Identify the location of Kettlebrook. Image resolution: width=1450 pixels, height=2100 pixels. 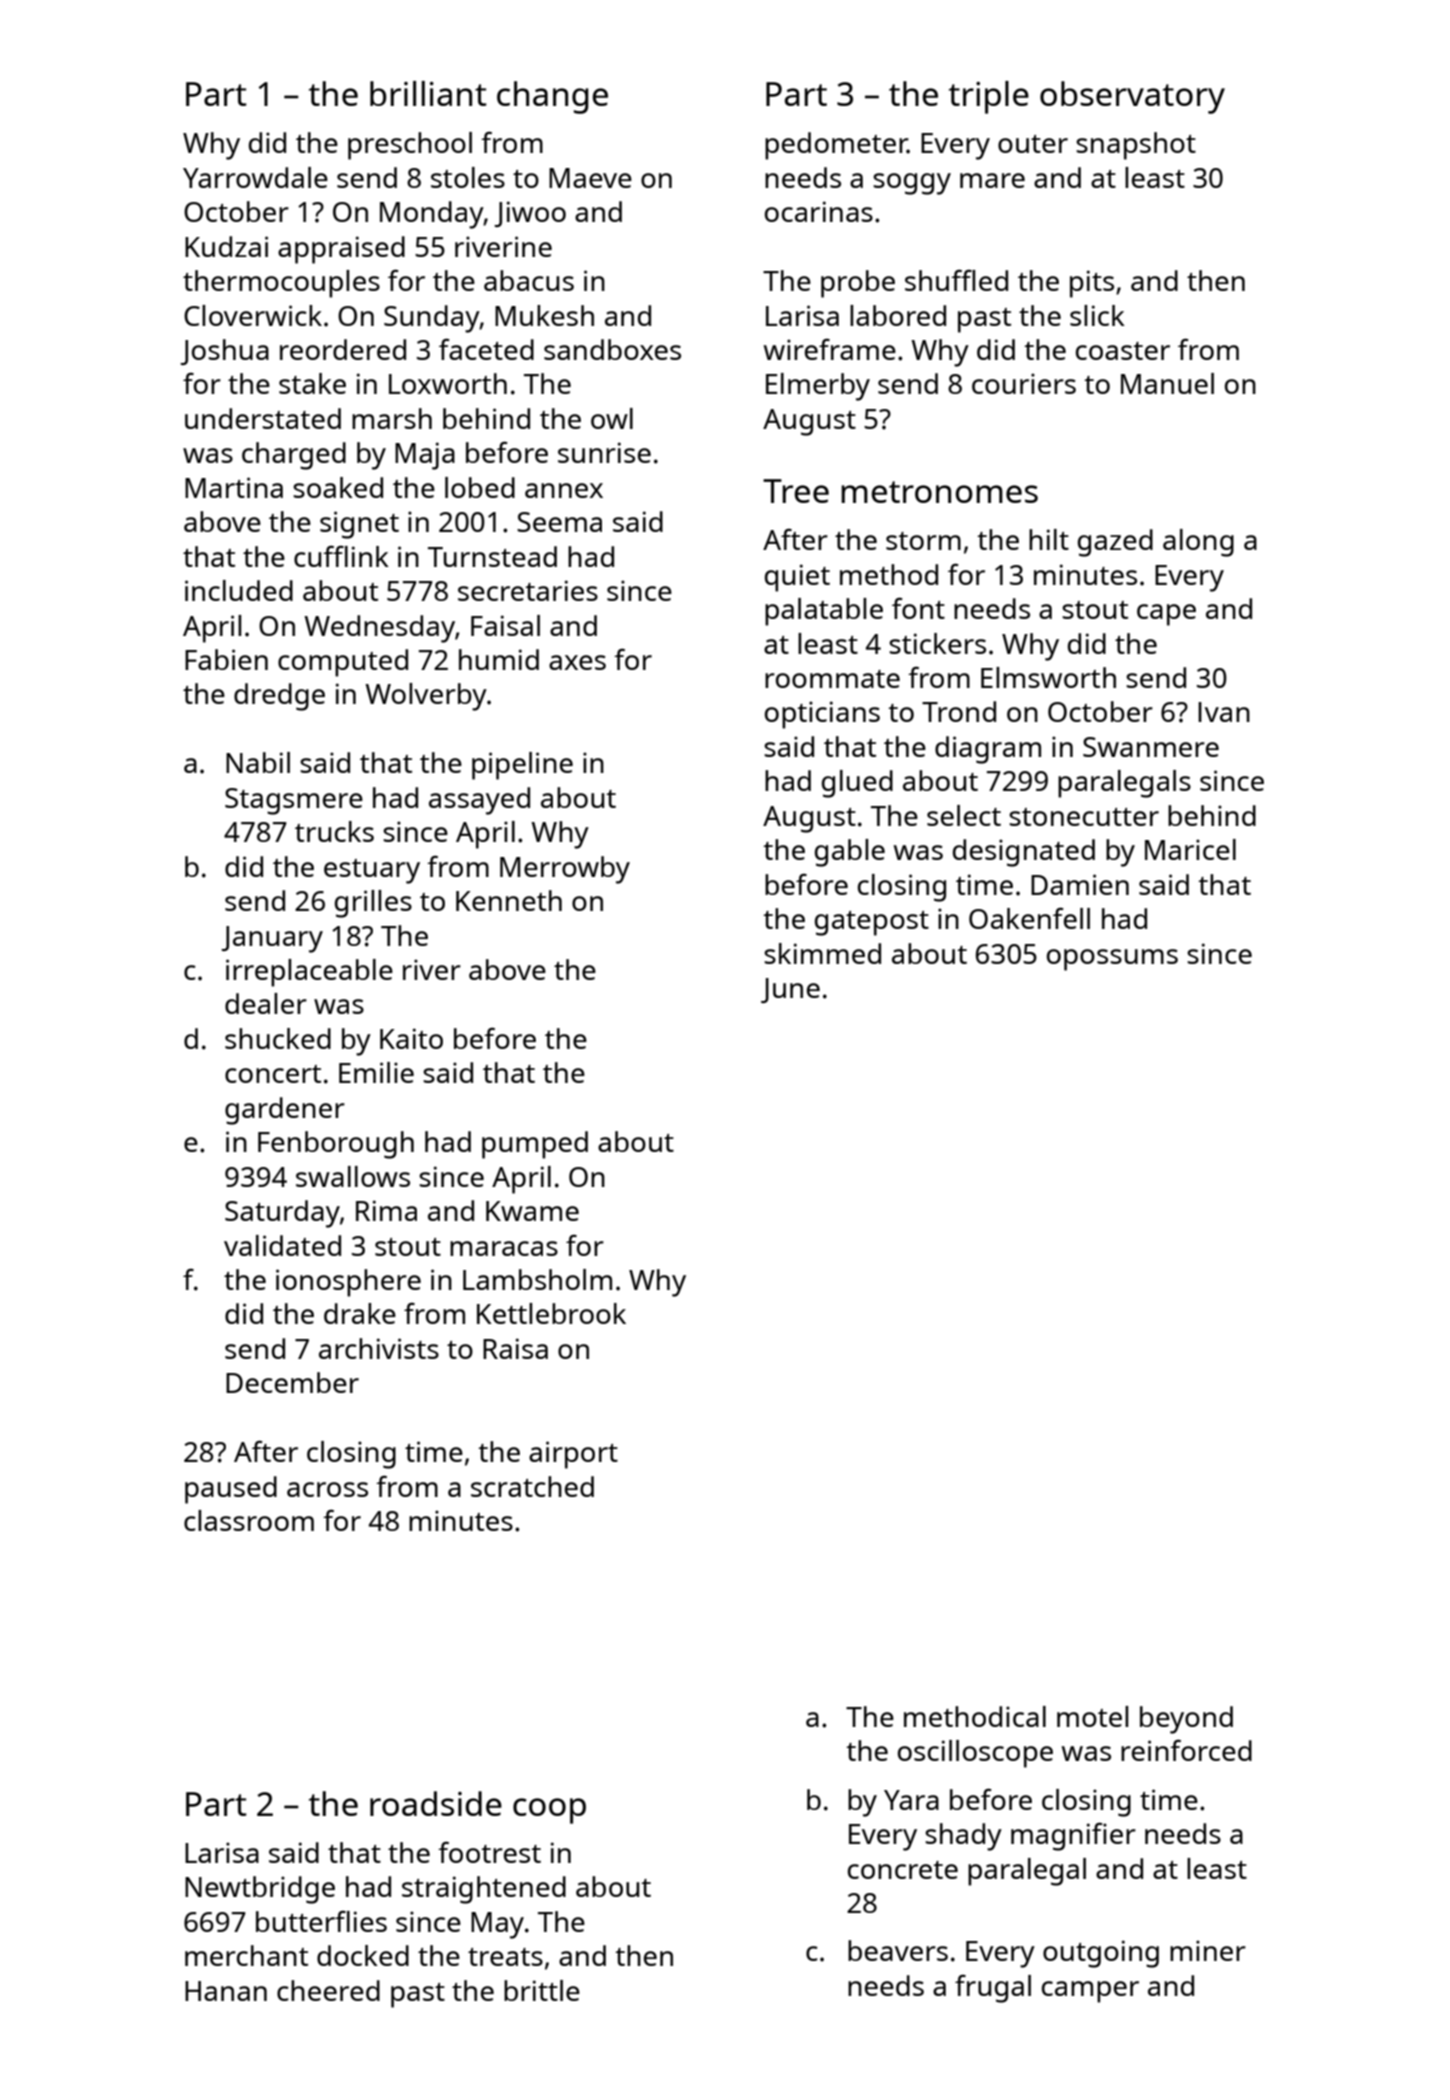
(551, 1313).
